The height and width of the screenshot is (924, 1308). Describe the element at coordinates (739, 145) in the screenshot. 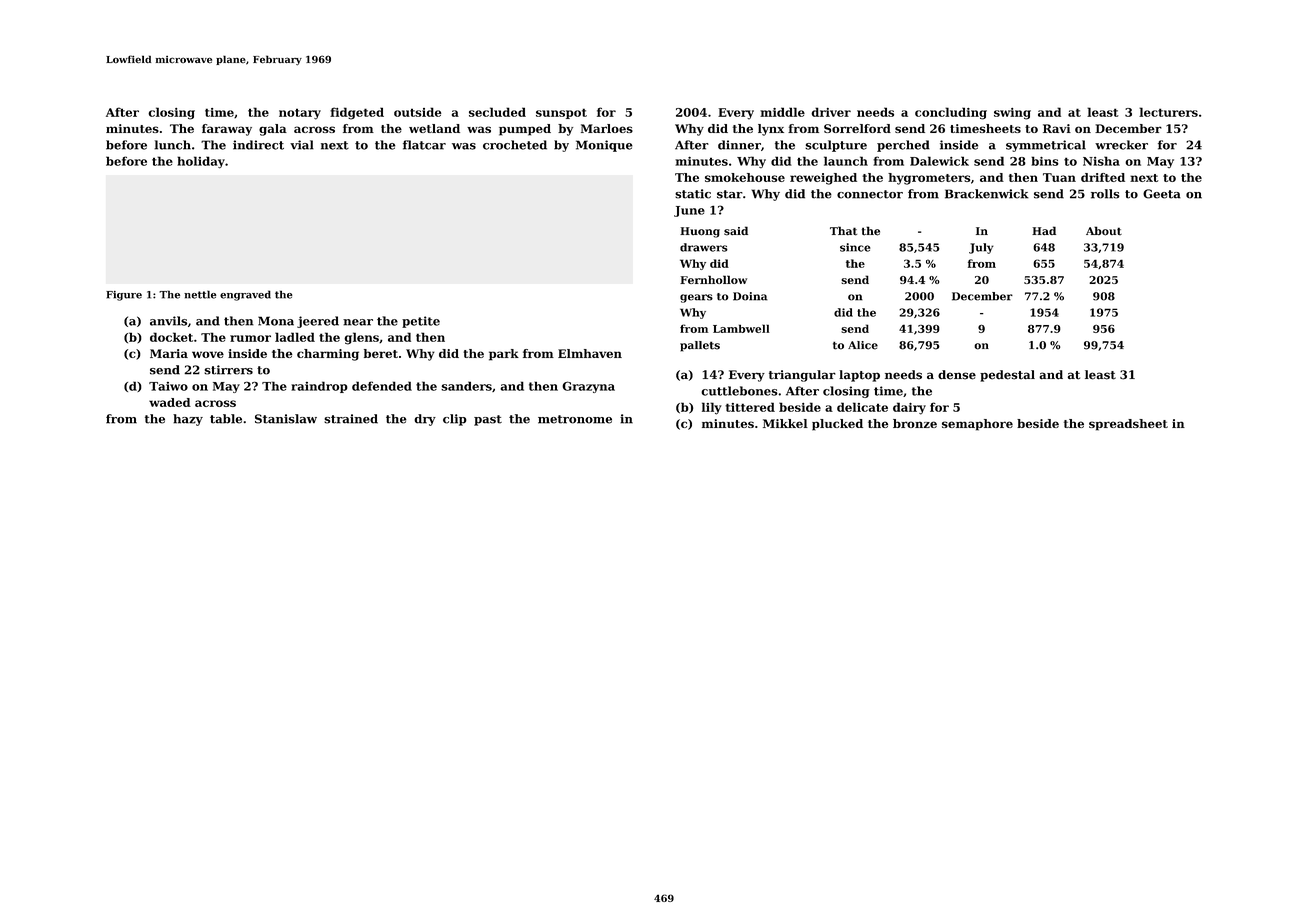

I see `dinner` at that location.
